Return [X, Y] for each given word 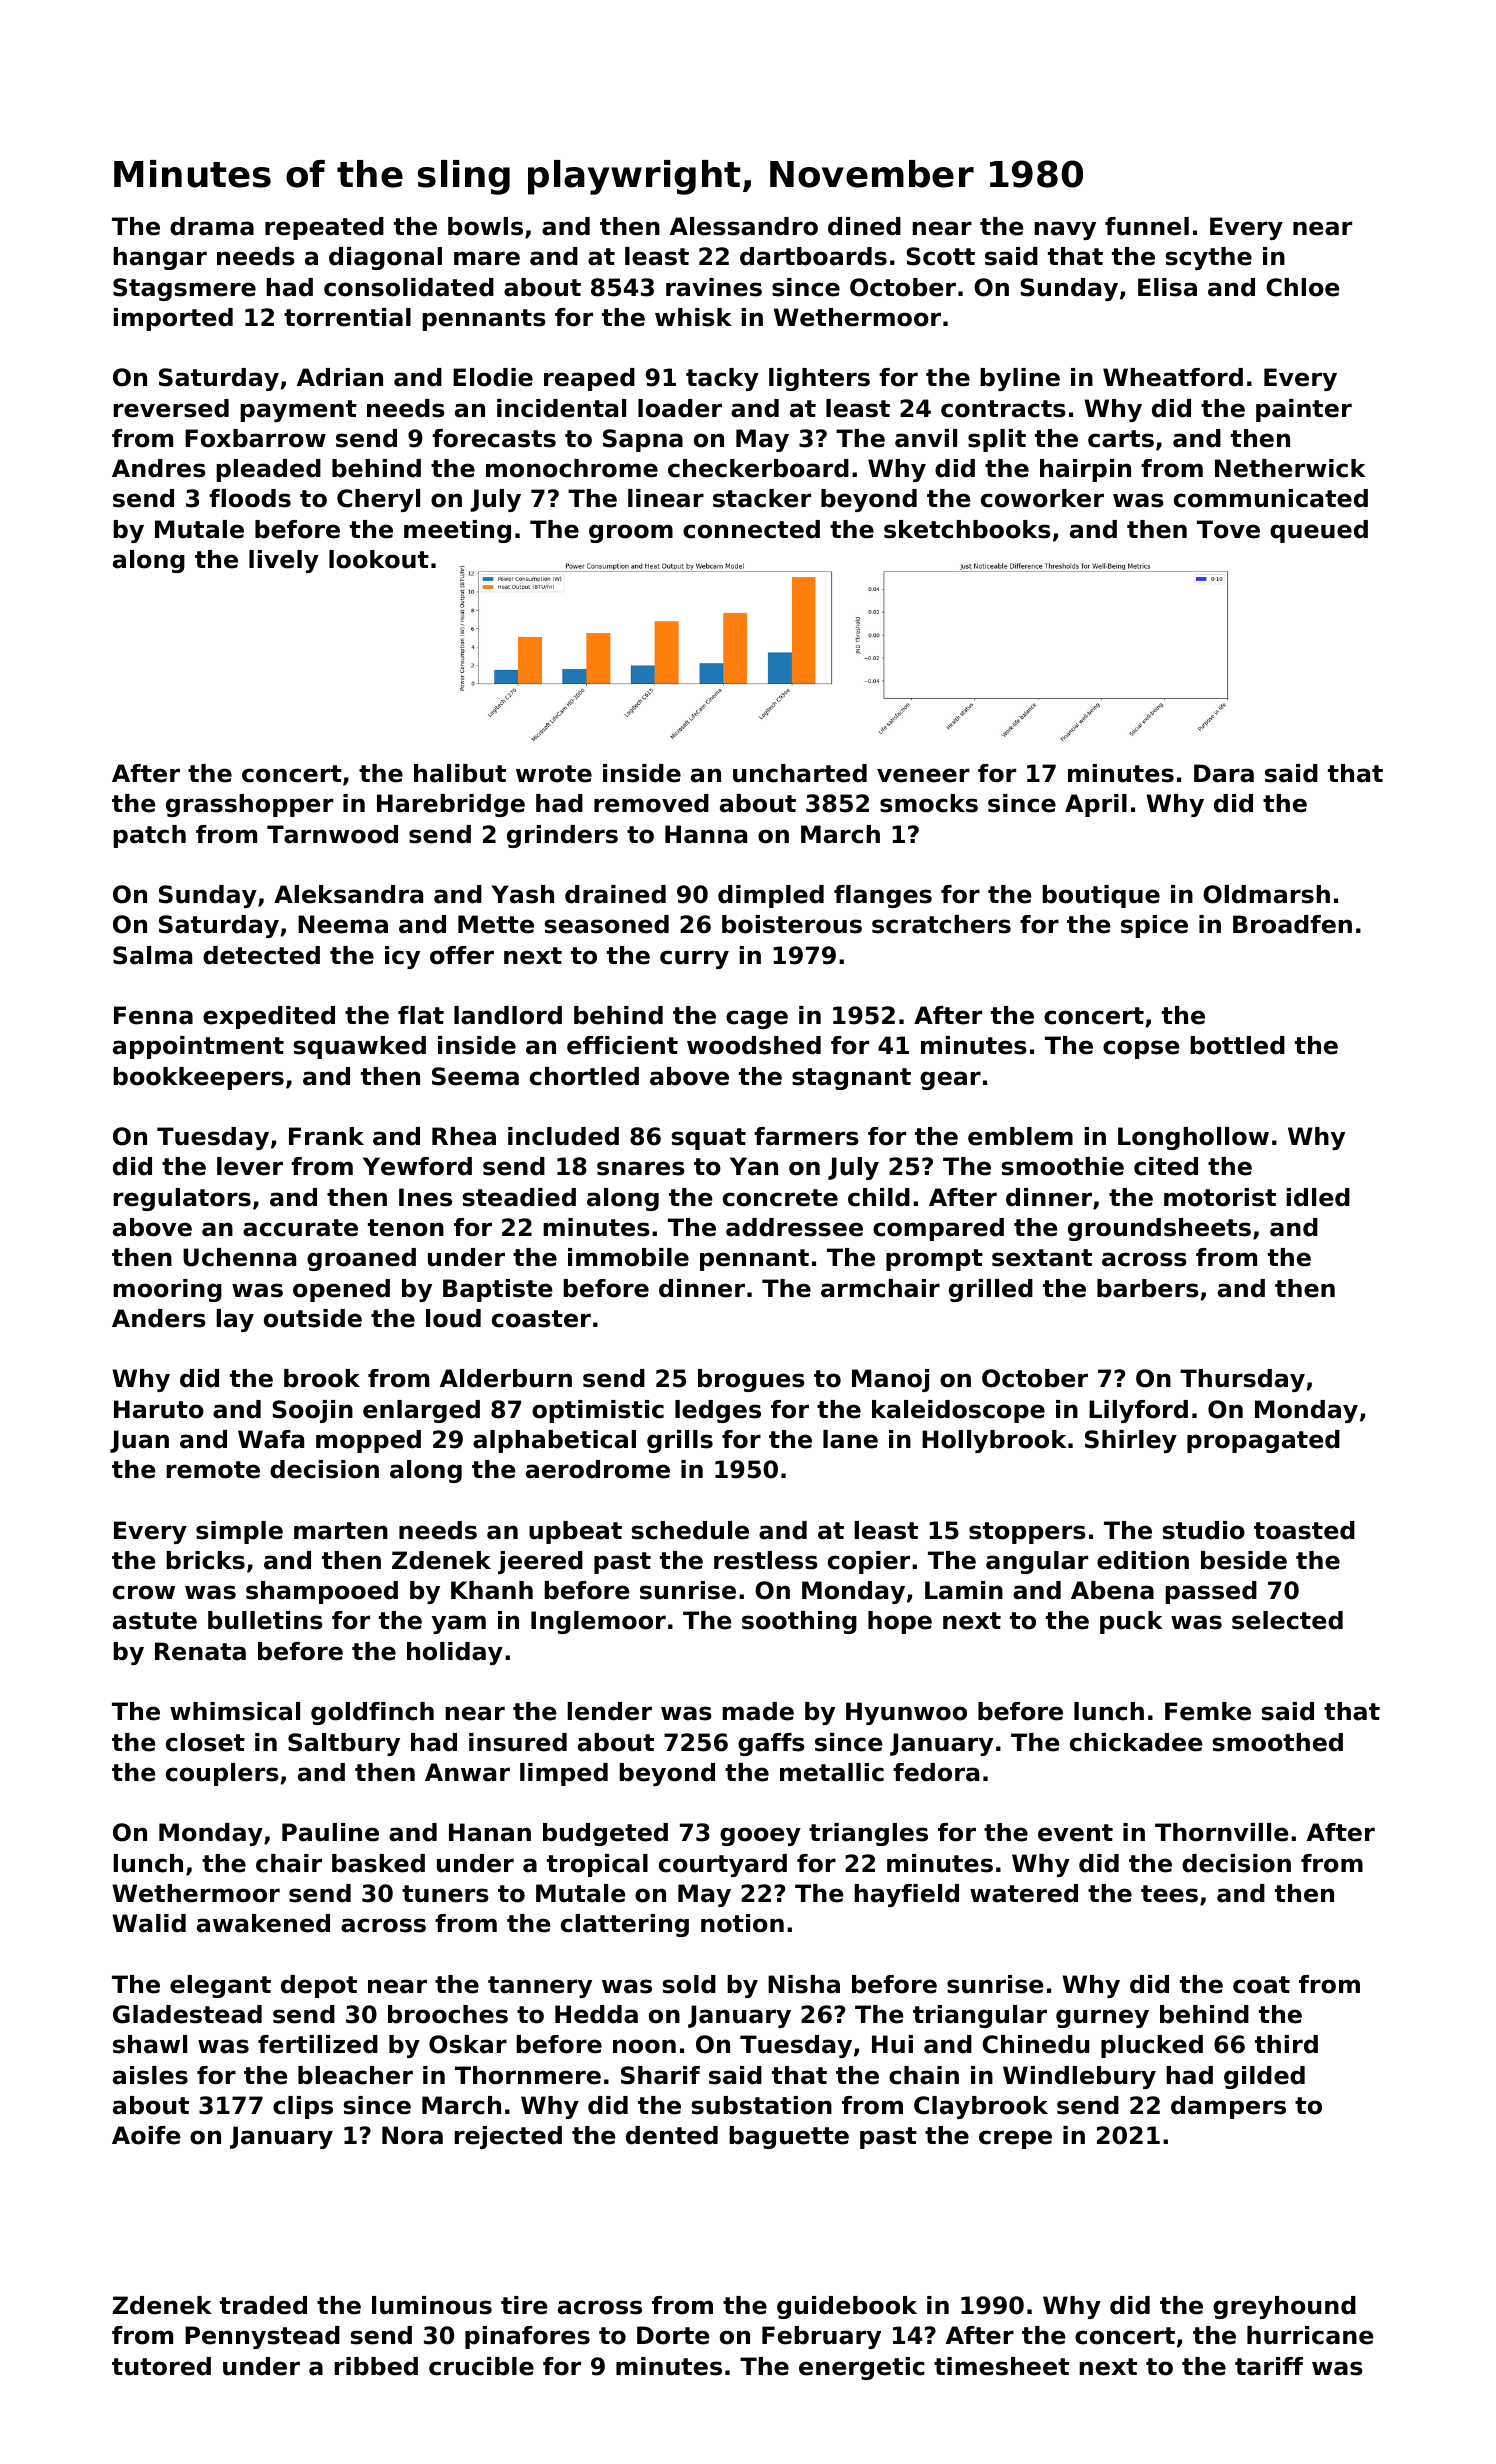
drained [615, 894]
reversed [171, 408]
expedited [269, 1017]
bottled [1237, 1045]
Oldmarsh [1266, 894]
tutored [161, 2366]
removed [651, 803]
